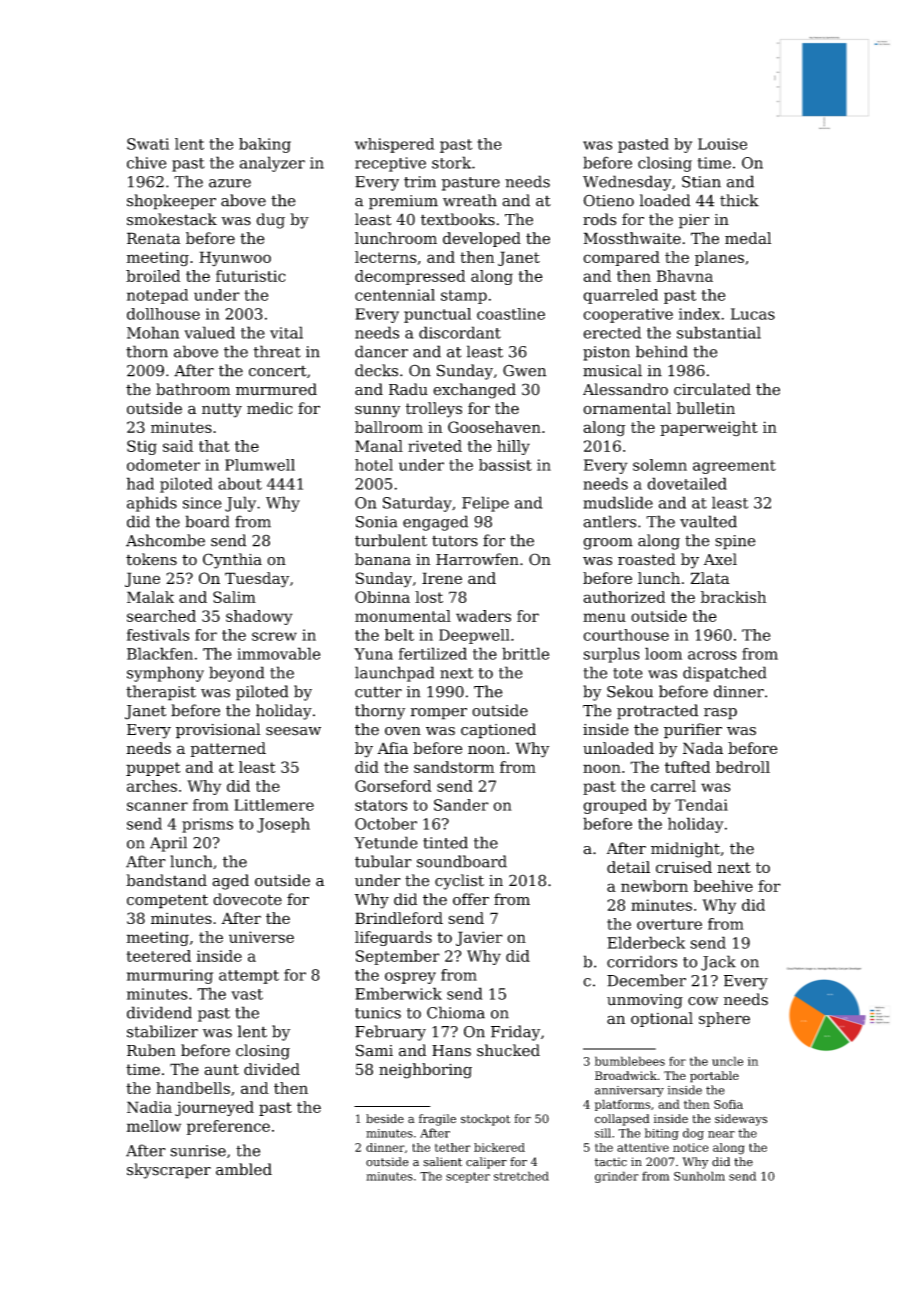 This screenshot has height=1316, width=908. I want to click on medal, so click(748, 238).
